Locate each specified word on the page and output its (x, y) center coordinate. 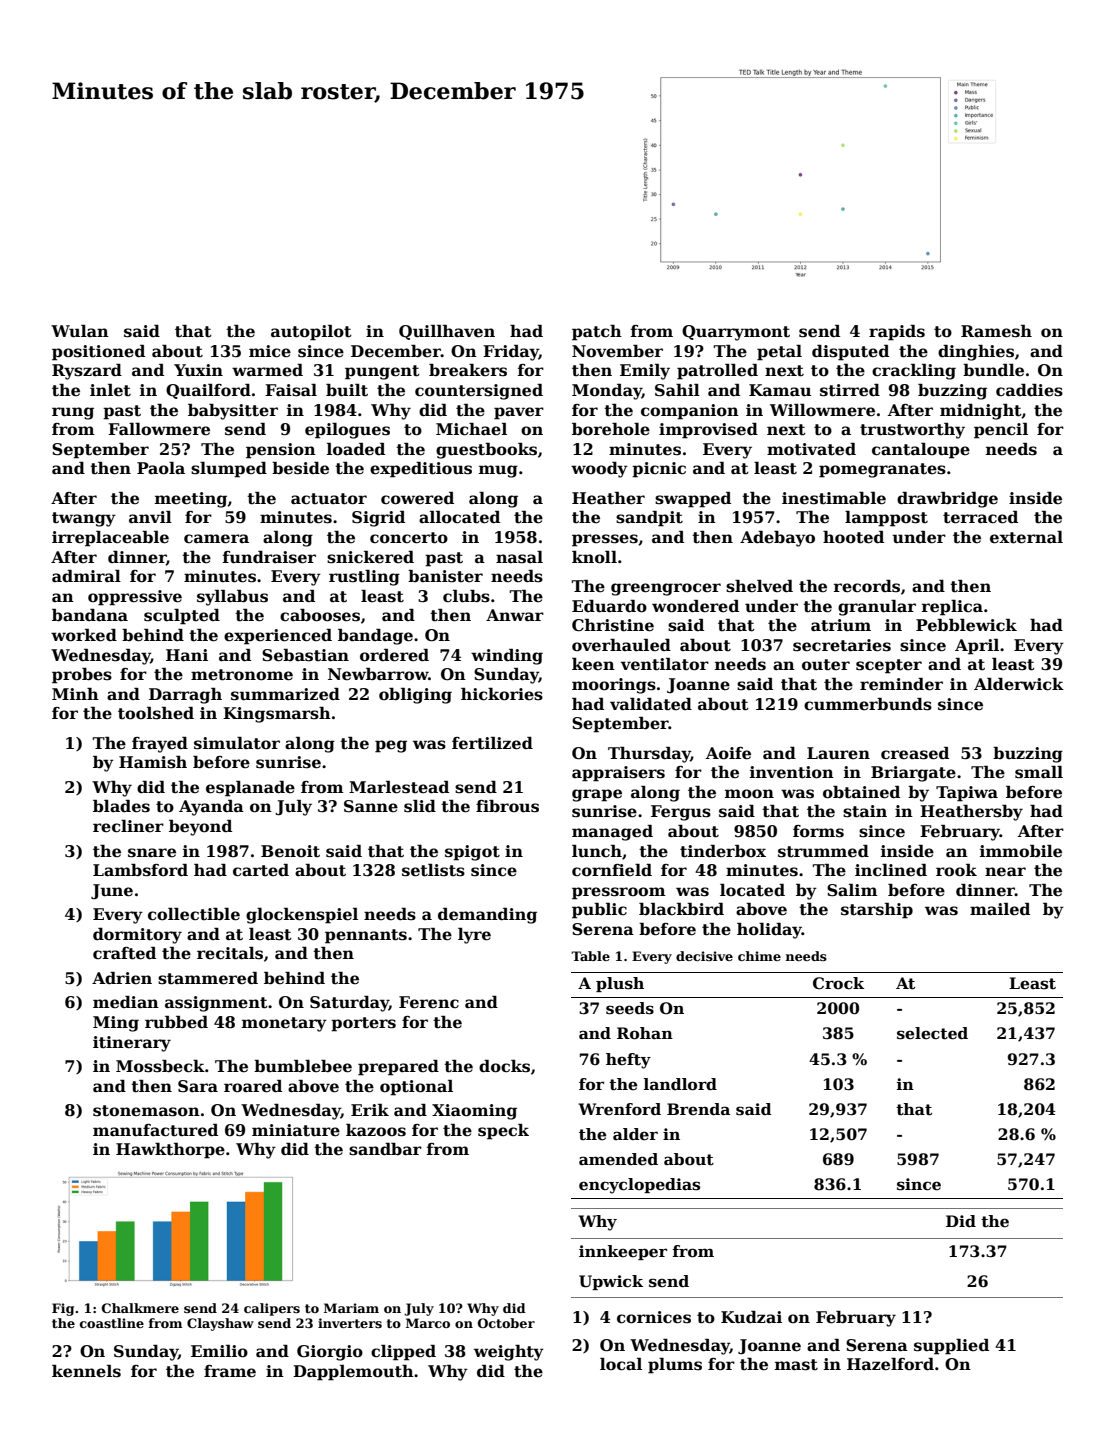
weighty (509, 1353)
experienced (278, 637)
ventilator (664, 664)
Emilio (219, 1351)
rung (73, 413)
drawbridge (947, 500)
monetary (284, 1024)
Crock (838, 983)
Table (590, 956)
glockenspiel (302, 916)
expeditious (421, 470)
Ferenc (429, 1002)
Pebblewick (966, 625)
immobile (1021, 851)
